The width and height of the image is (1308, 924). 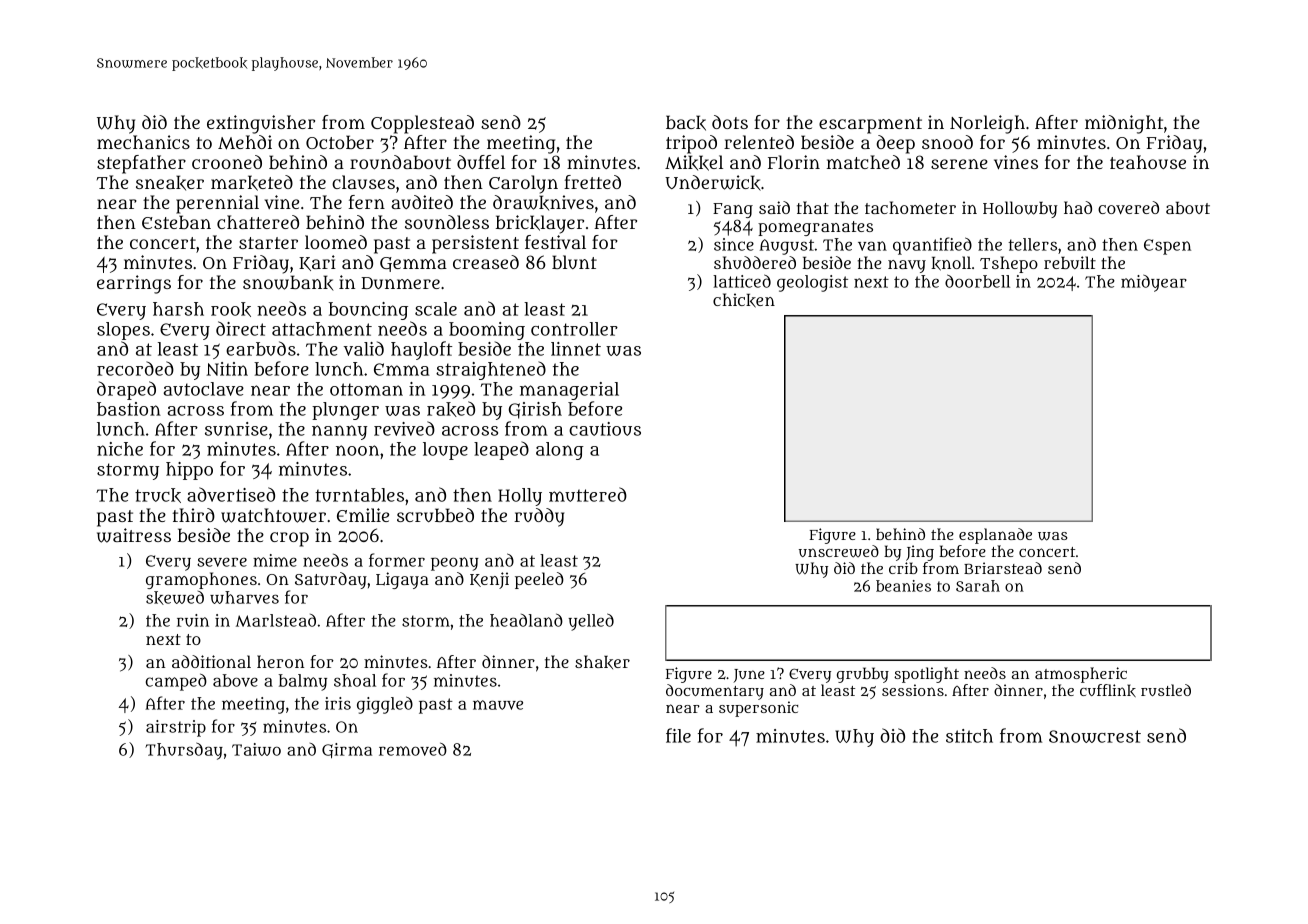 What do you see at coordinates (839, 551) in the image?
I see `unscrewed` at bounding box center [839, 551].
